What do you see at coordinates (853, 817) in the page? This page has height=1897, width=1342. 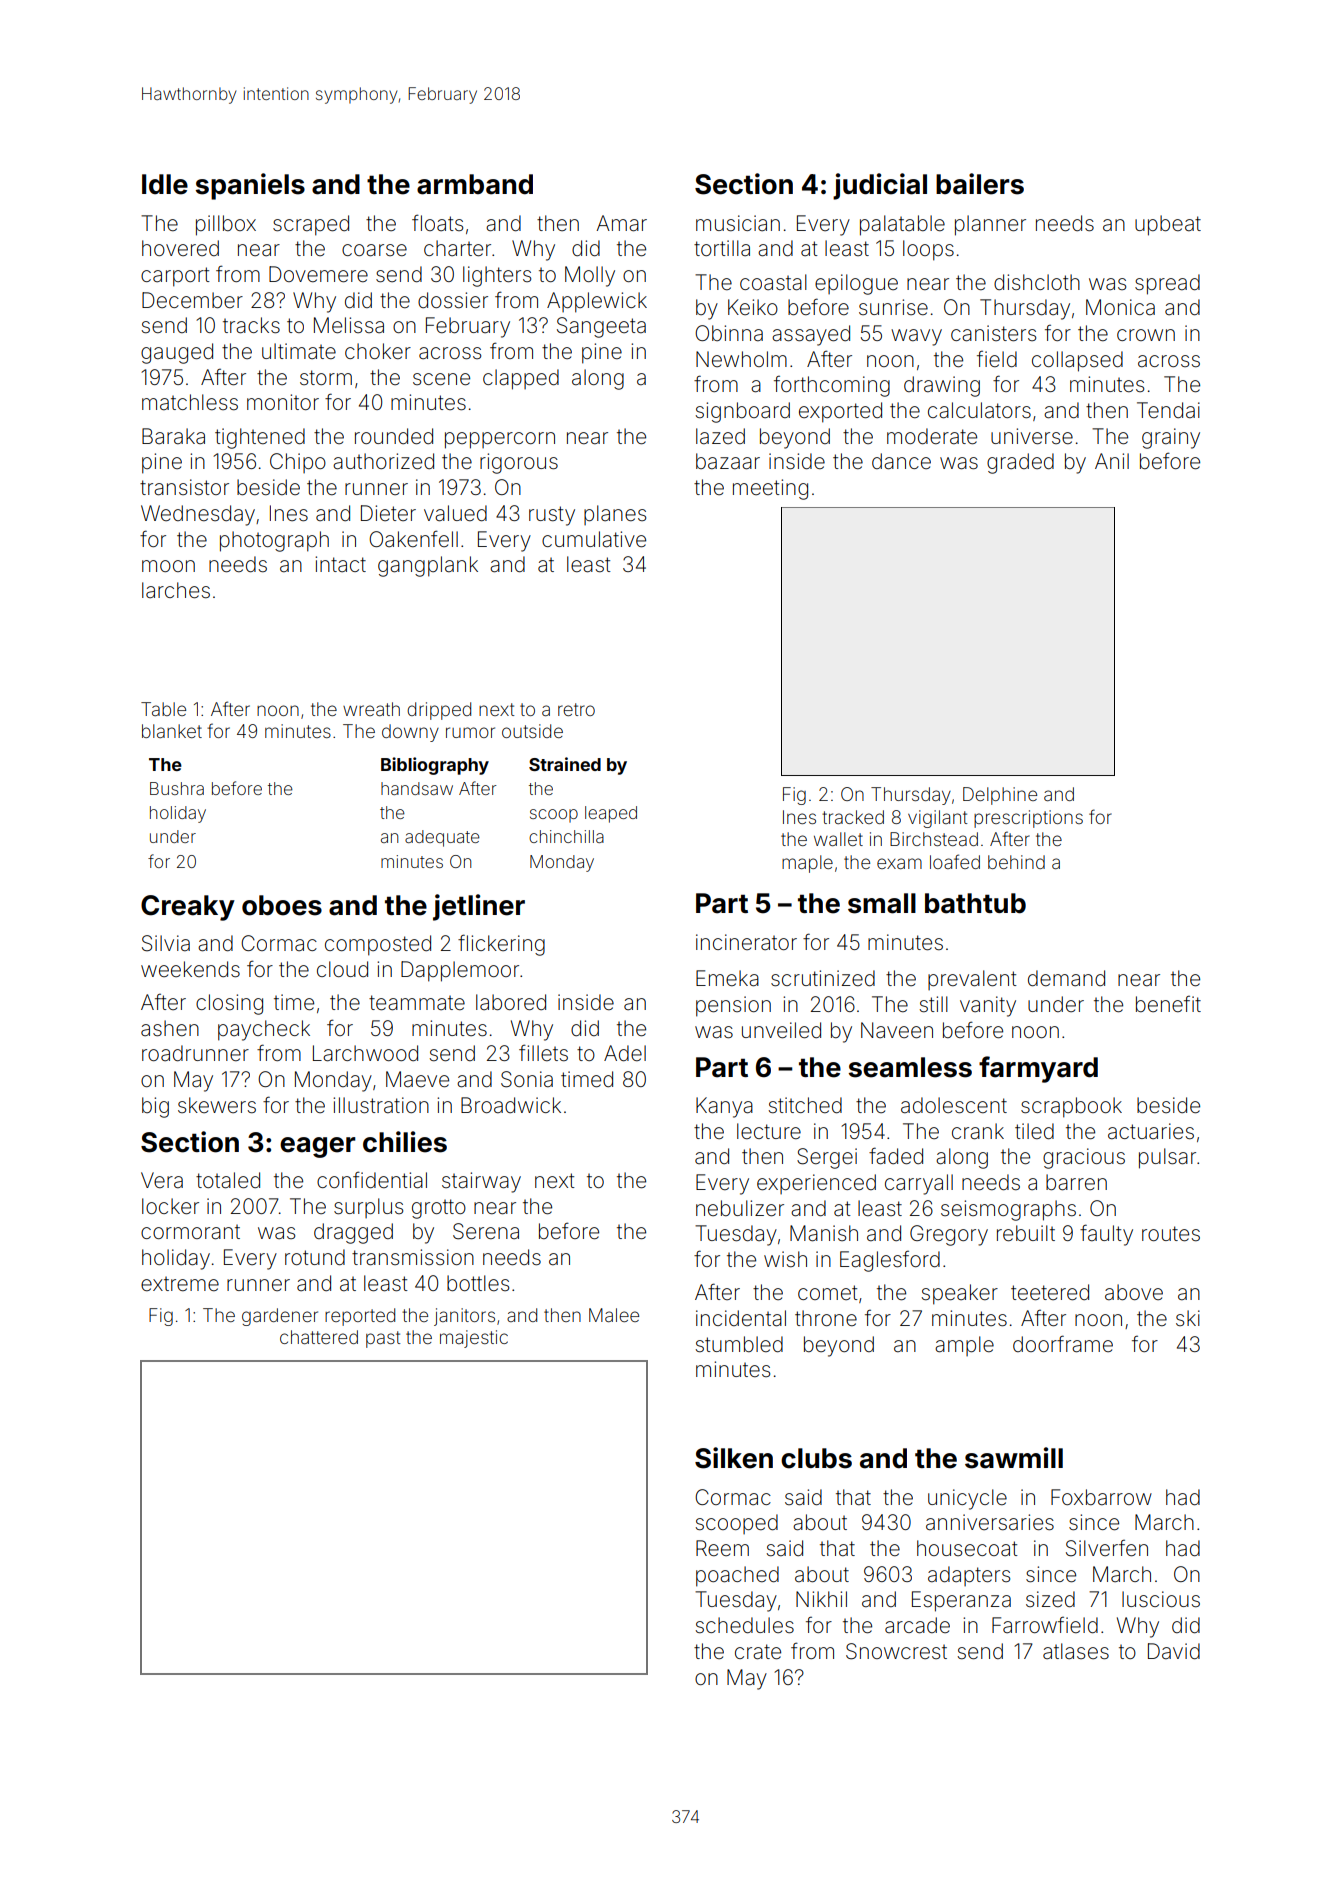 I see `tracked` at bounding box center [853, 817].
